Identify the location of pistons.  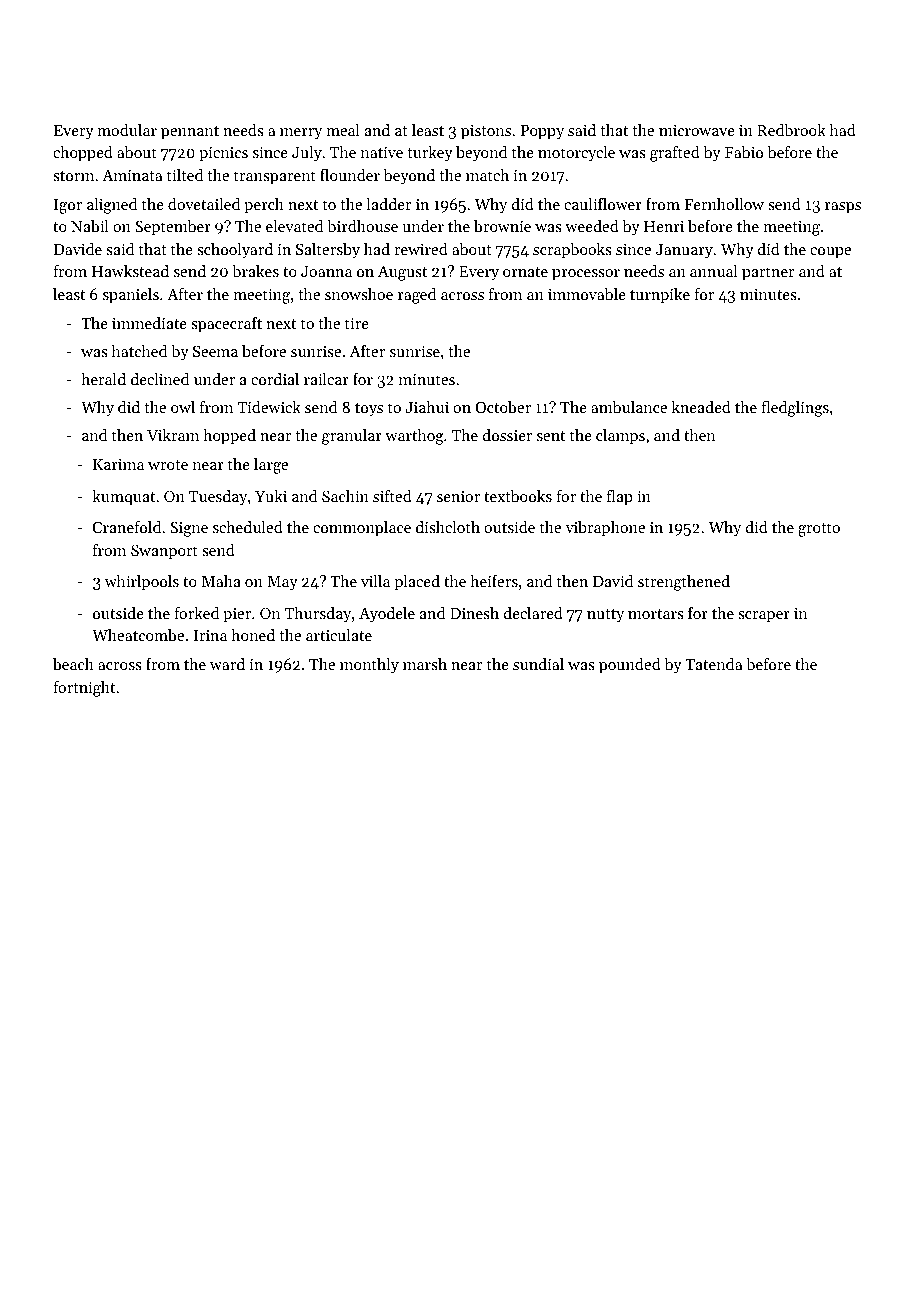
(486, 132).
